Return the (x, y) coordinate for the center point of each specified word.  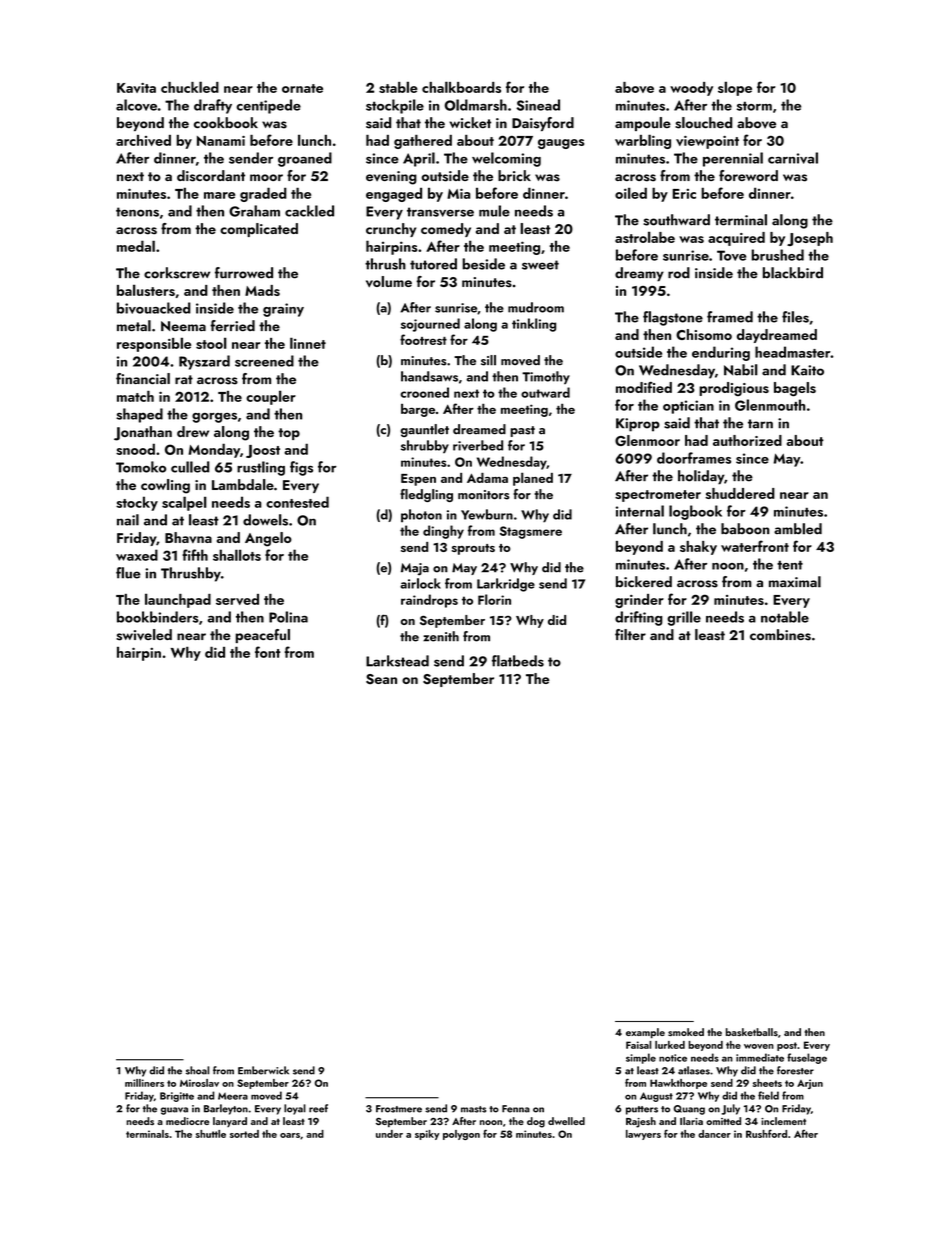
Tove (732, 255)
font (267, 652)
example (645, 1033)
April (419, 159)
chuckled (190, 87)
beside (483, 264)
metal (134, 326)
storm (754, 106)
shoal (197, 1070)
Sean (381, 679)
